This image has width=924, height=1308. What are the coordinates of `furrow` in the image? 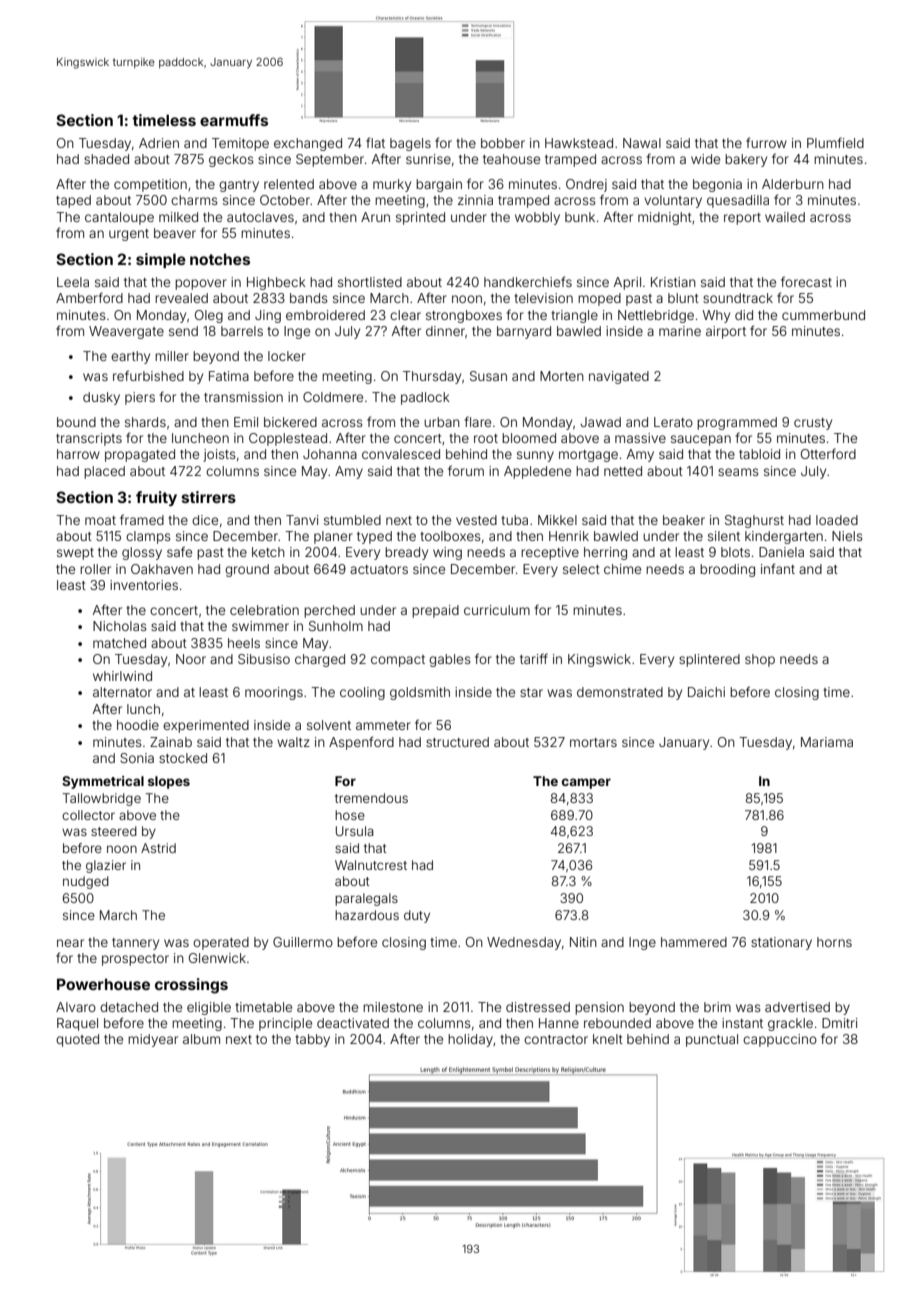 It's located at (766, 142).
